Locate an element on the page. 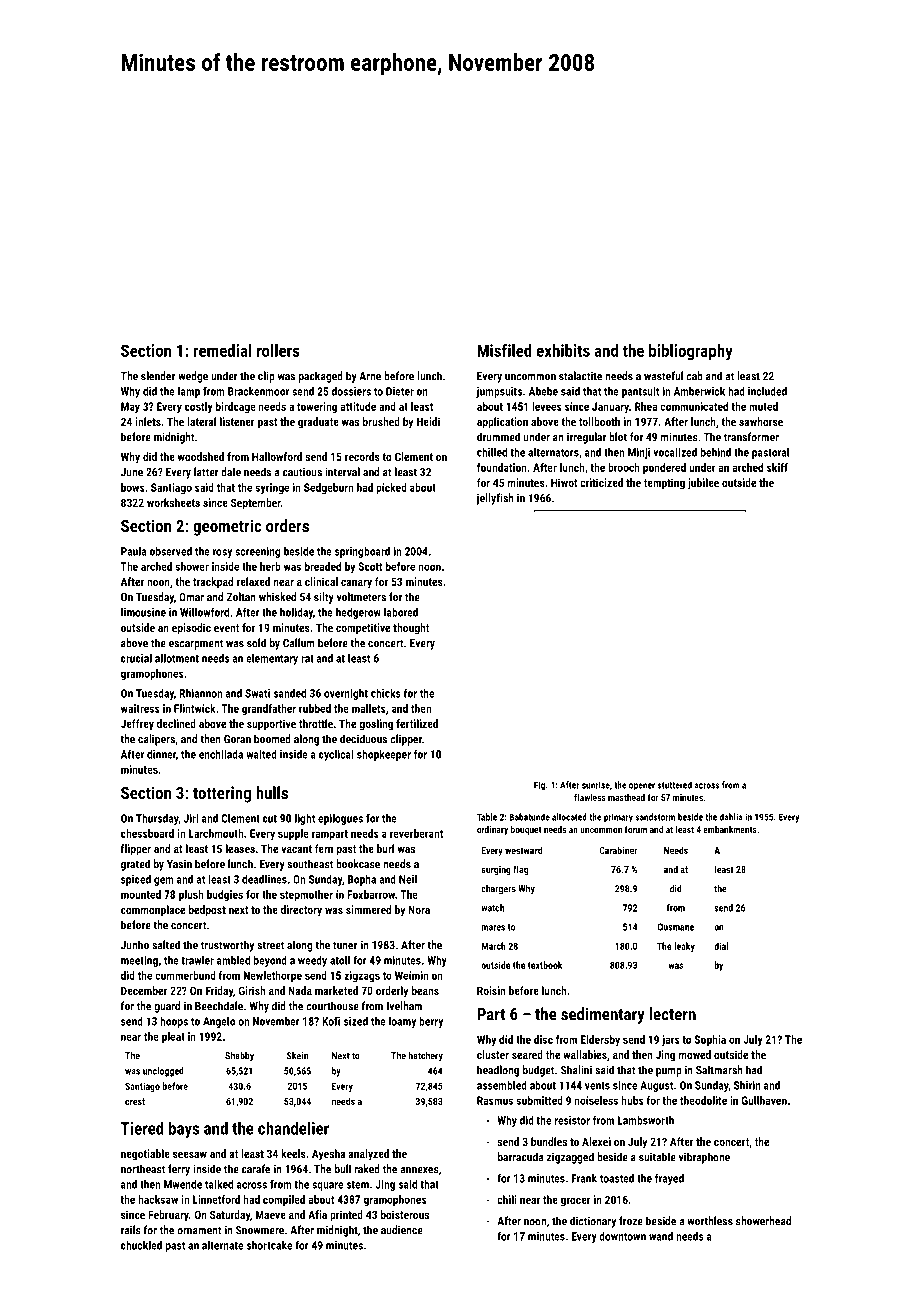 The height and width of the page is (1308, 924). hubs is located at coordinates (633, 1100).
